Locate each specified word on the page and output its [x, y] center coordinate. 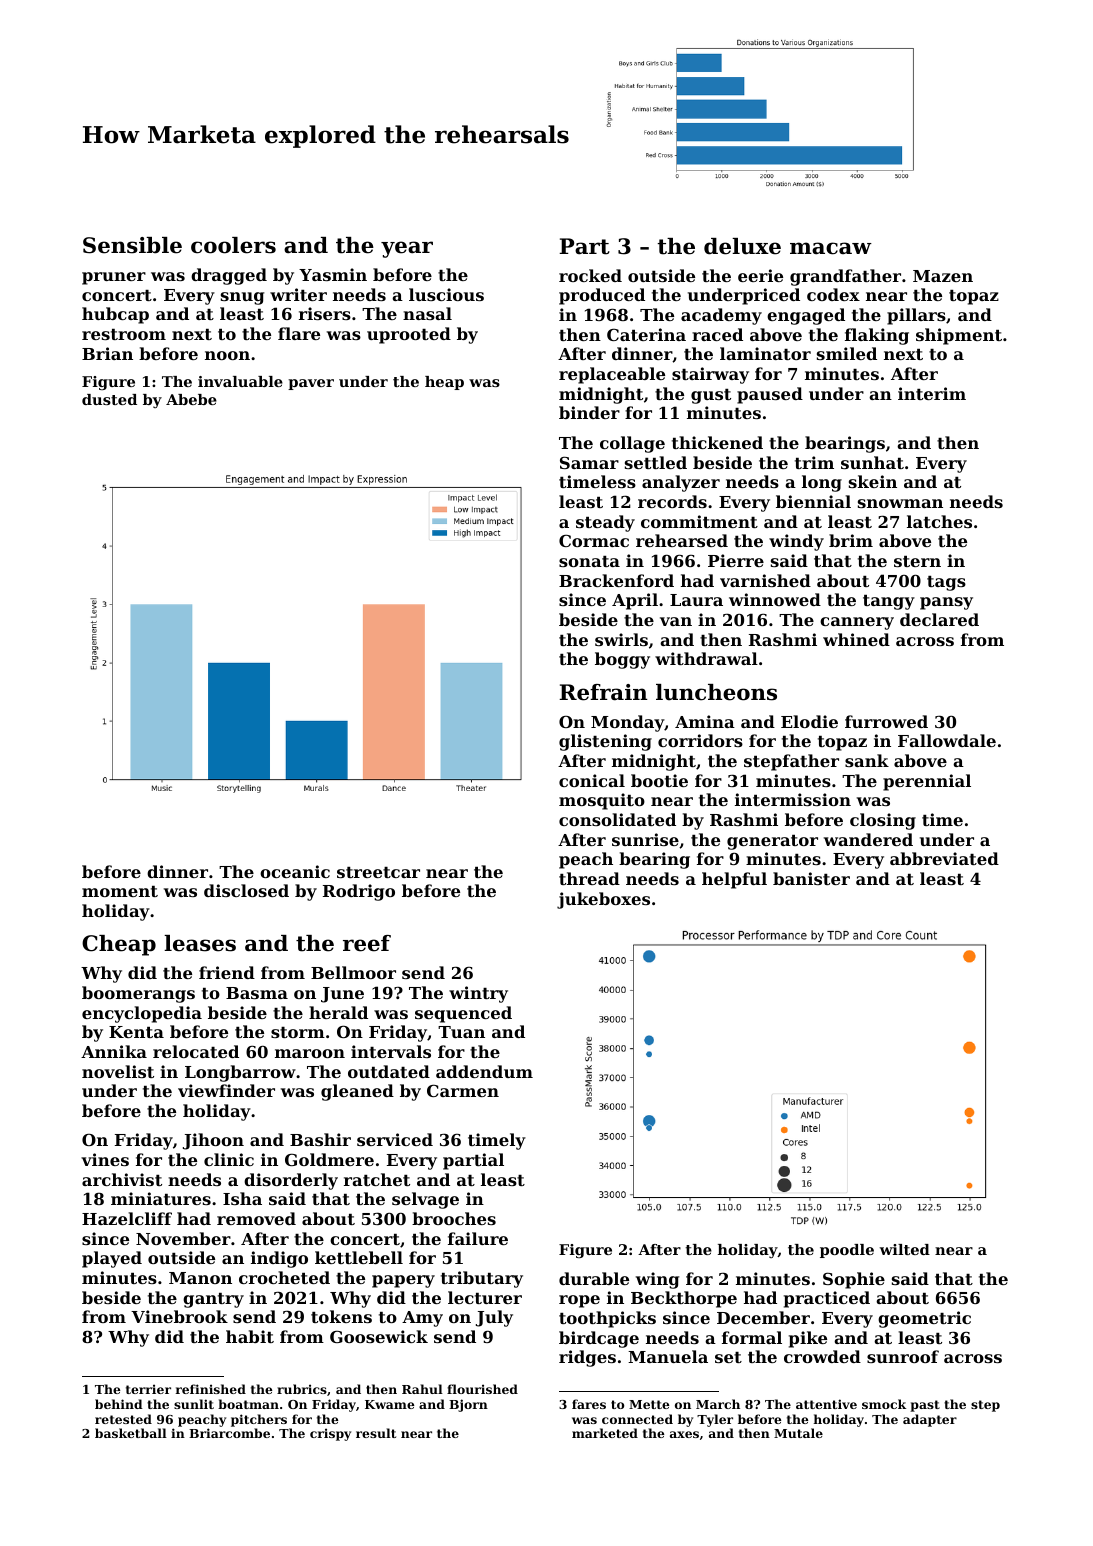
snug [242, 298]
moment [120, 891]
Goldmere [329, 1159]
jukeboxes [603, 900]
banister [811, 878]
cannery [857, 623]
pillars [916, 316]
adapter [930, 1420]
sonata [589, 561]
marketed [605, 1433]
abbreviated [944, 858]
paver [311, 384]
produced [602, 296]
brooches [454, 1218]
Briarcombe [229, 1433]
